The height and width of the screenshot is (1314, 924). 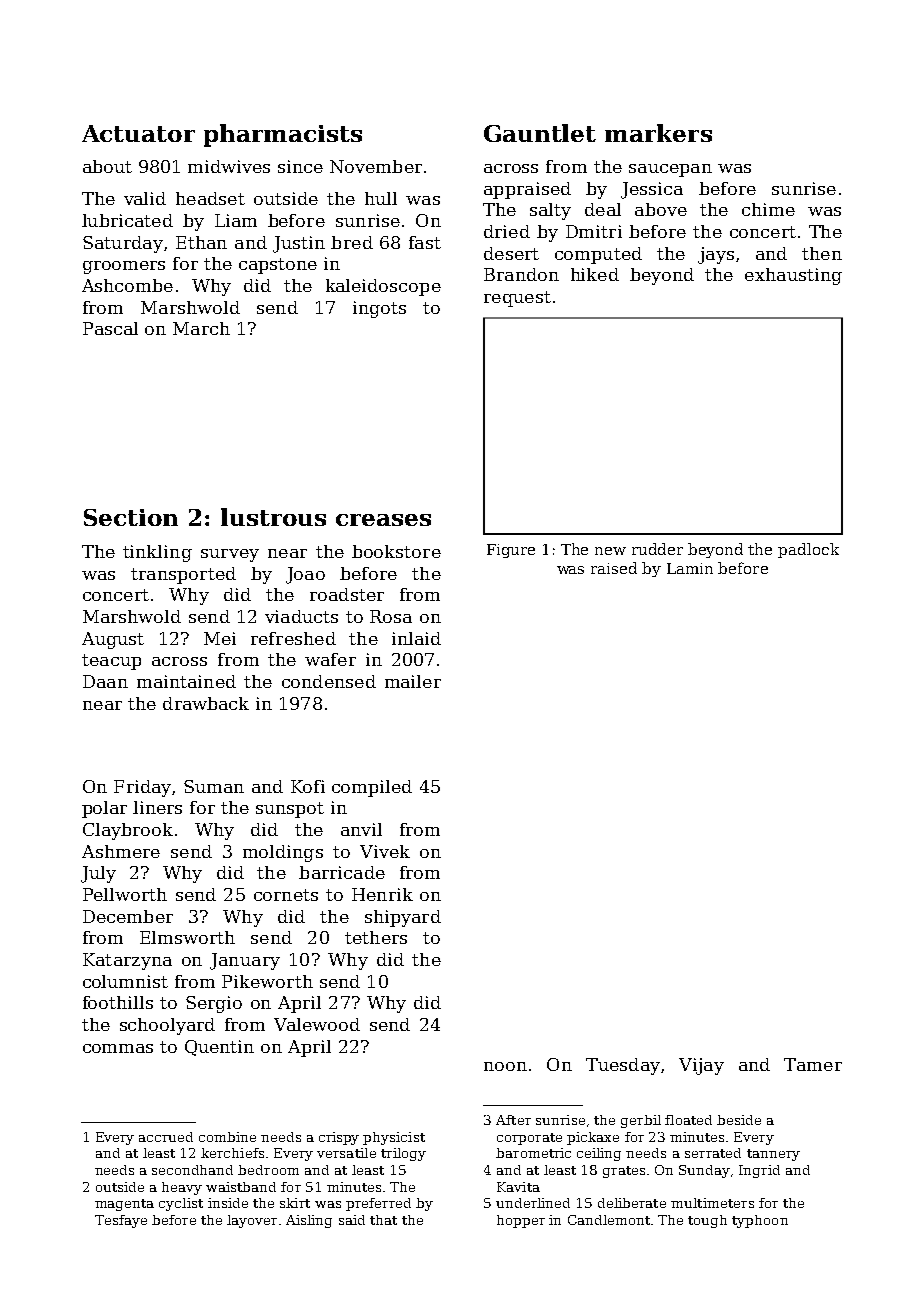 What do you see at coordinates (278, 266) in the screenshot?
I see `capstone` at bounding box center [278, 266].
